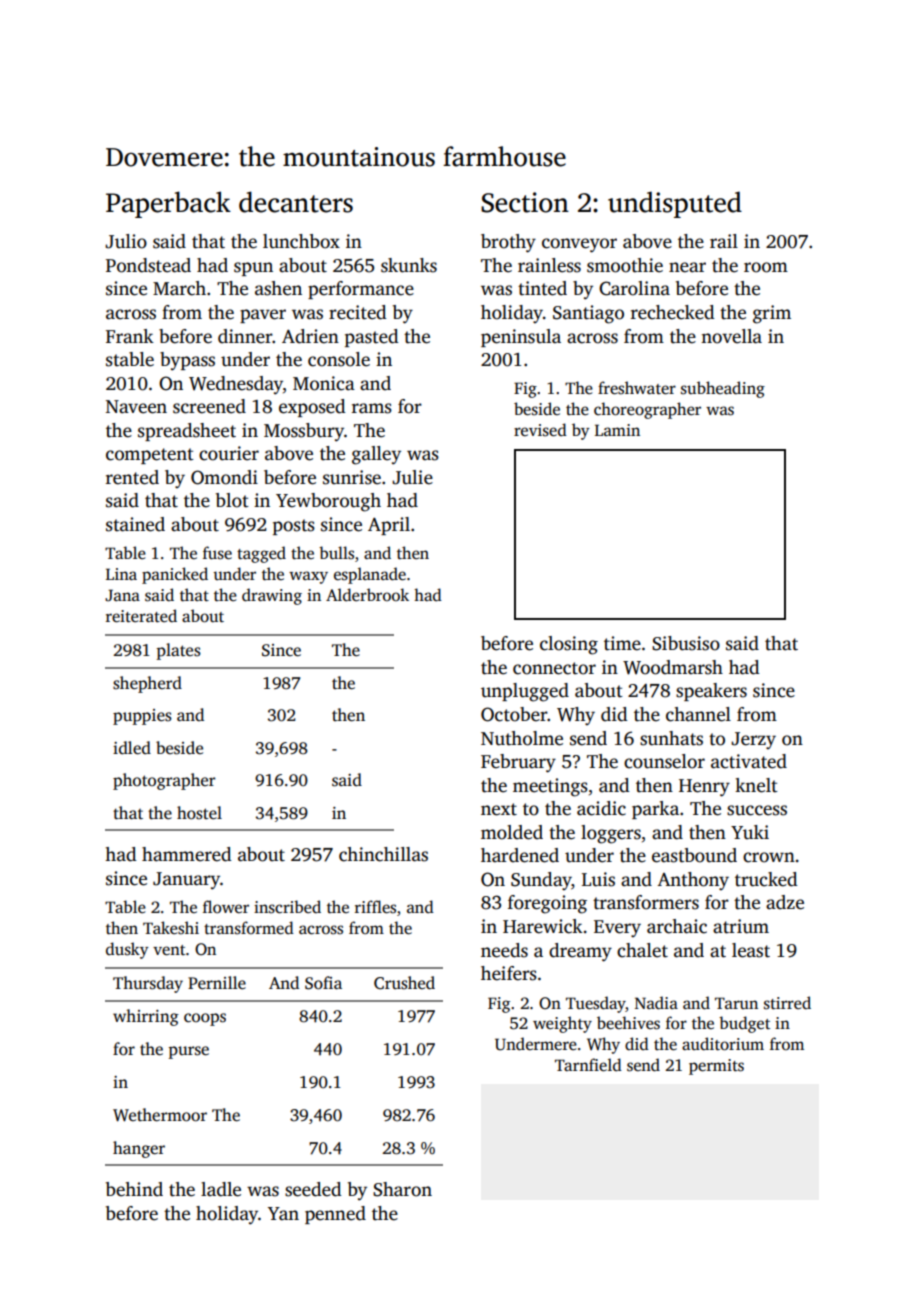 Image resolution: width=924 pixels, height=1314 pixels. Describe the element at coordinates (389, 526) in the screenshot. I see `April` at that location.
